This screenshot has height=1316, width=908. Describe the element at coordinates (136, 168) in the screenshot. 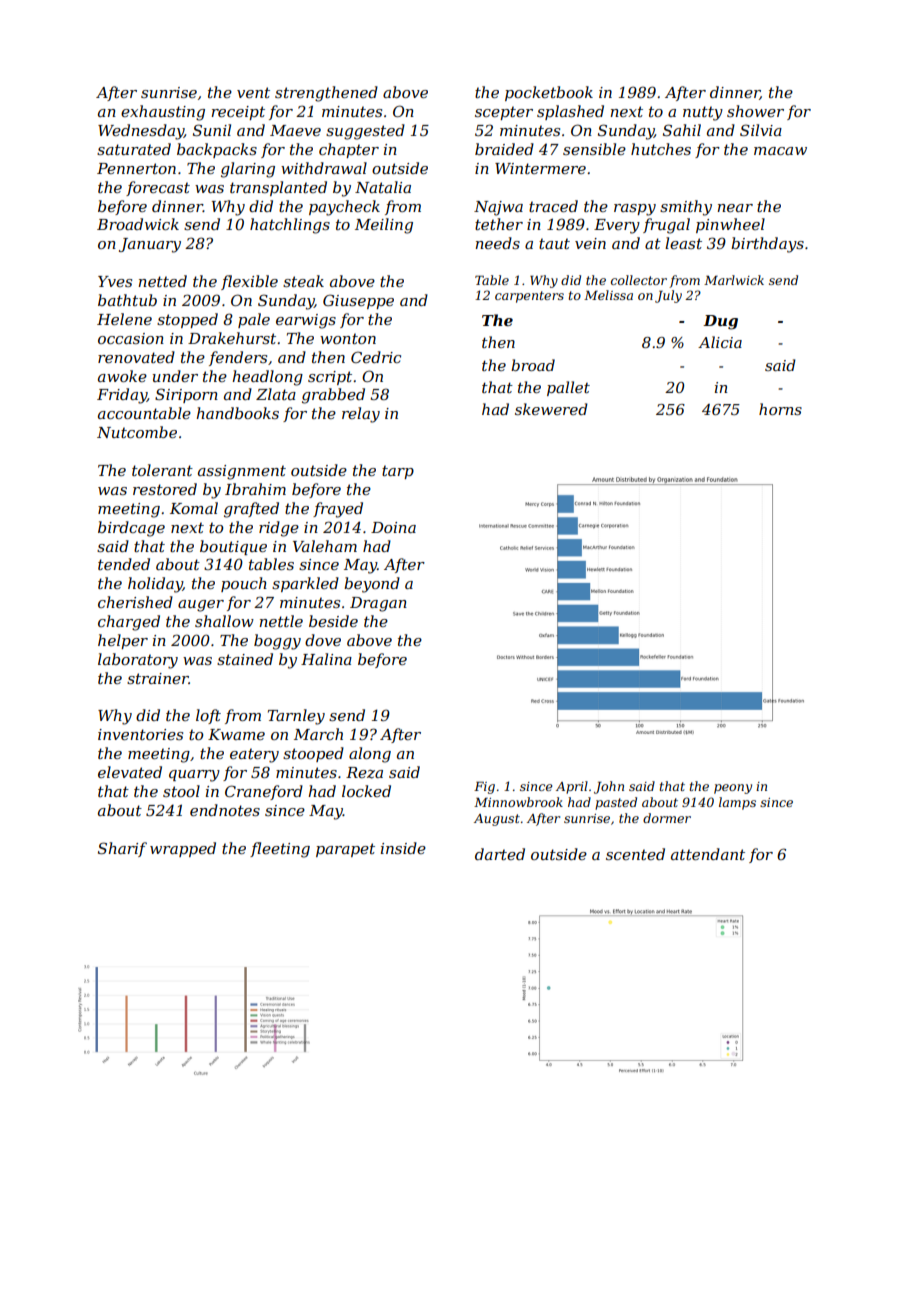

I see `Pennerton` at that location.
